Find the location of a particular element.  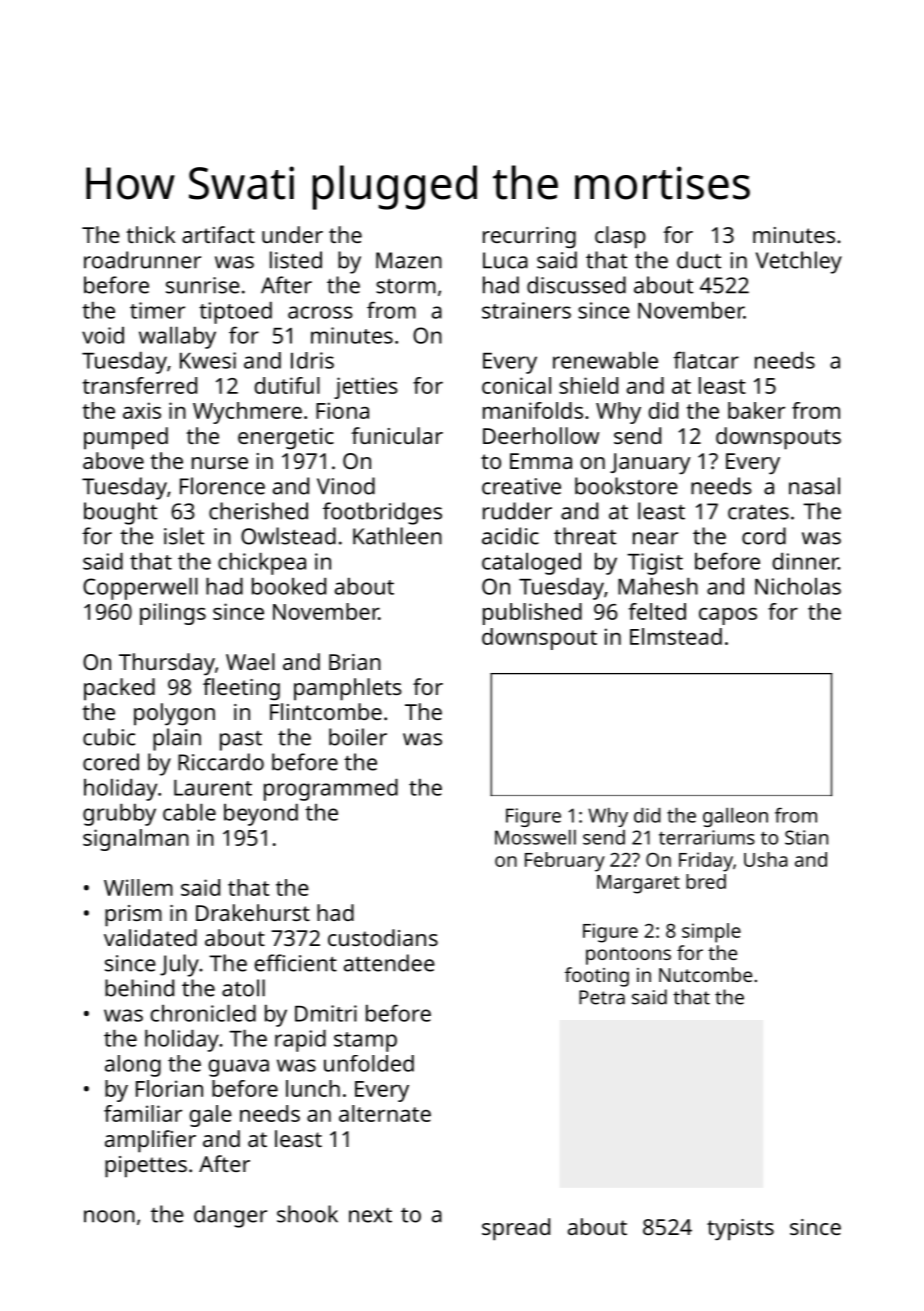

duct is located at coordinates (699, 260).
